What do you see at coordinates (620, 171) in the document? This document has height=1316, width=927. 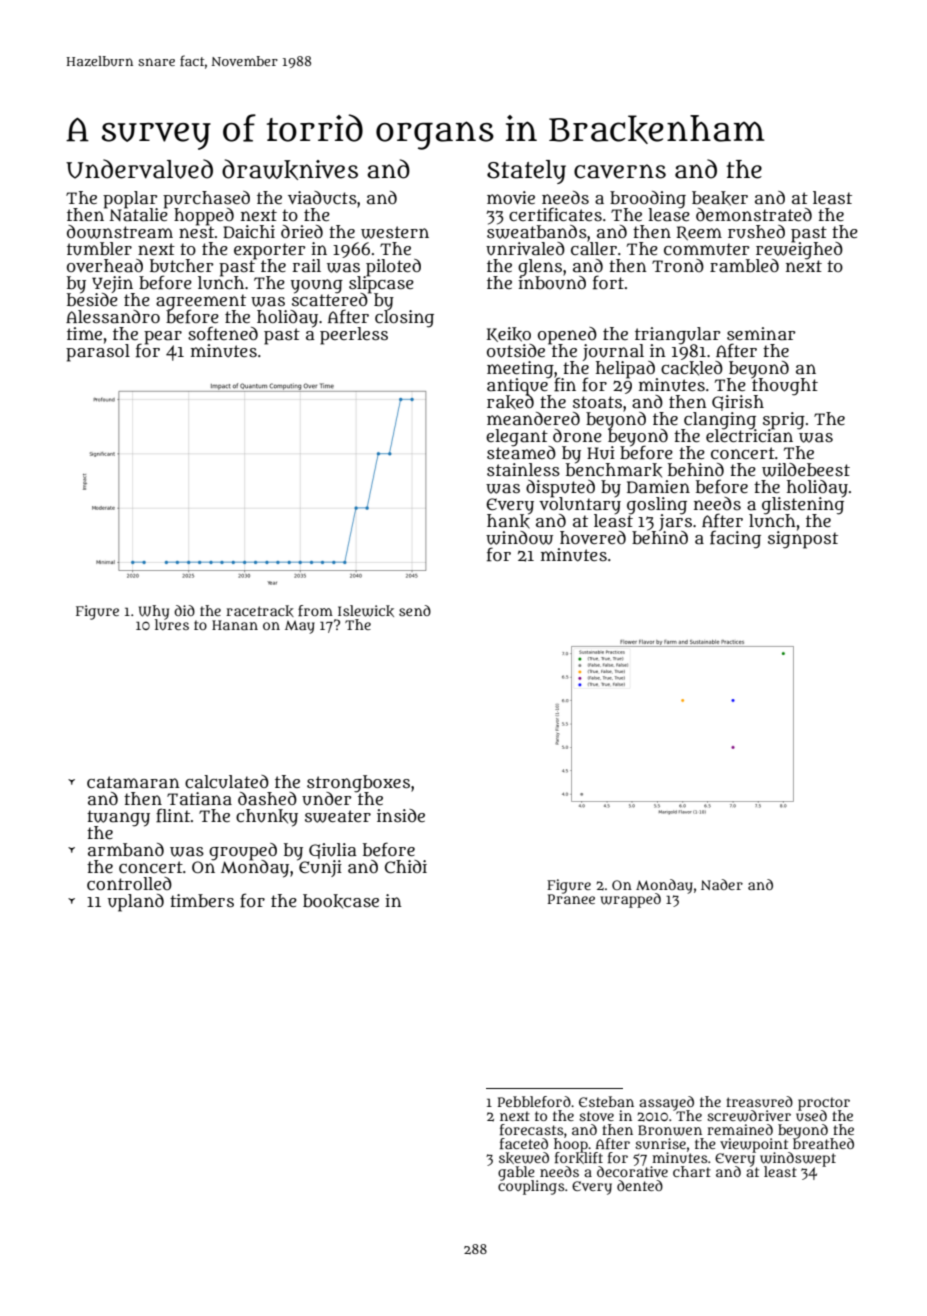 I see `caverns` at bounding box center [620, 171].
